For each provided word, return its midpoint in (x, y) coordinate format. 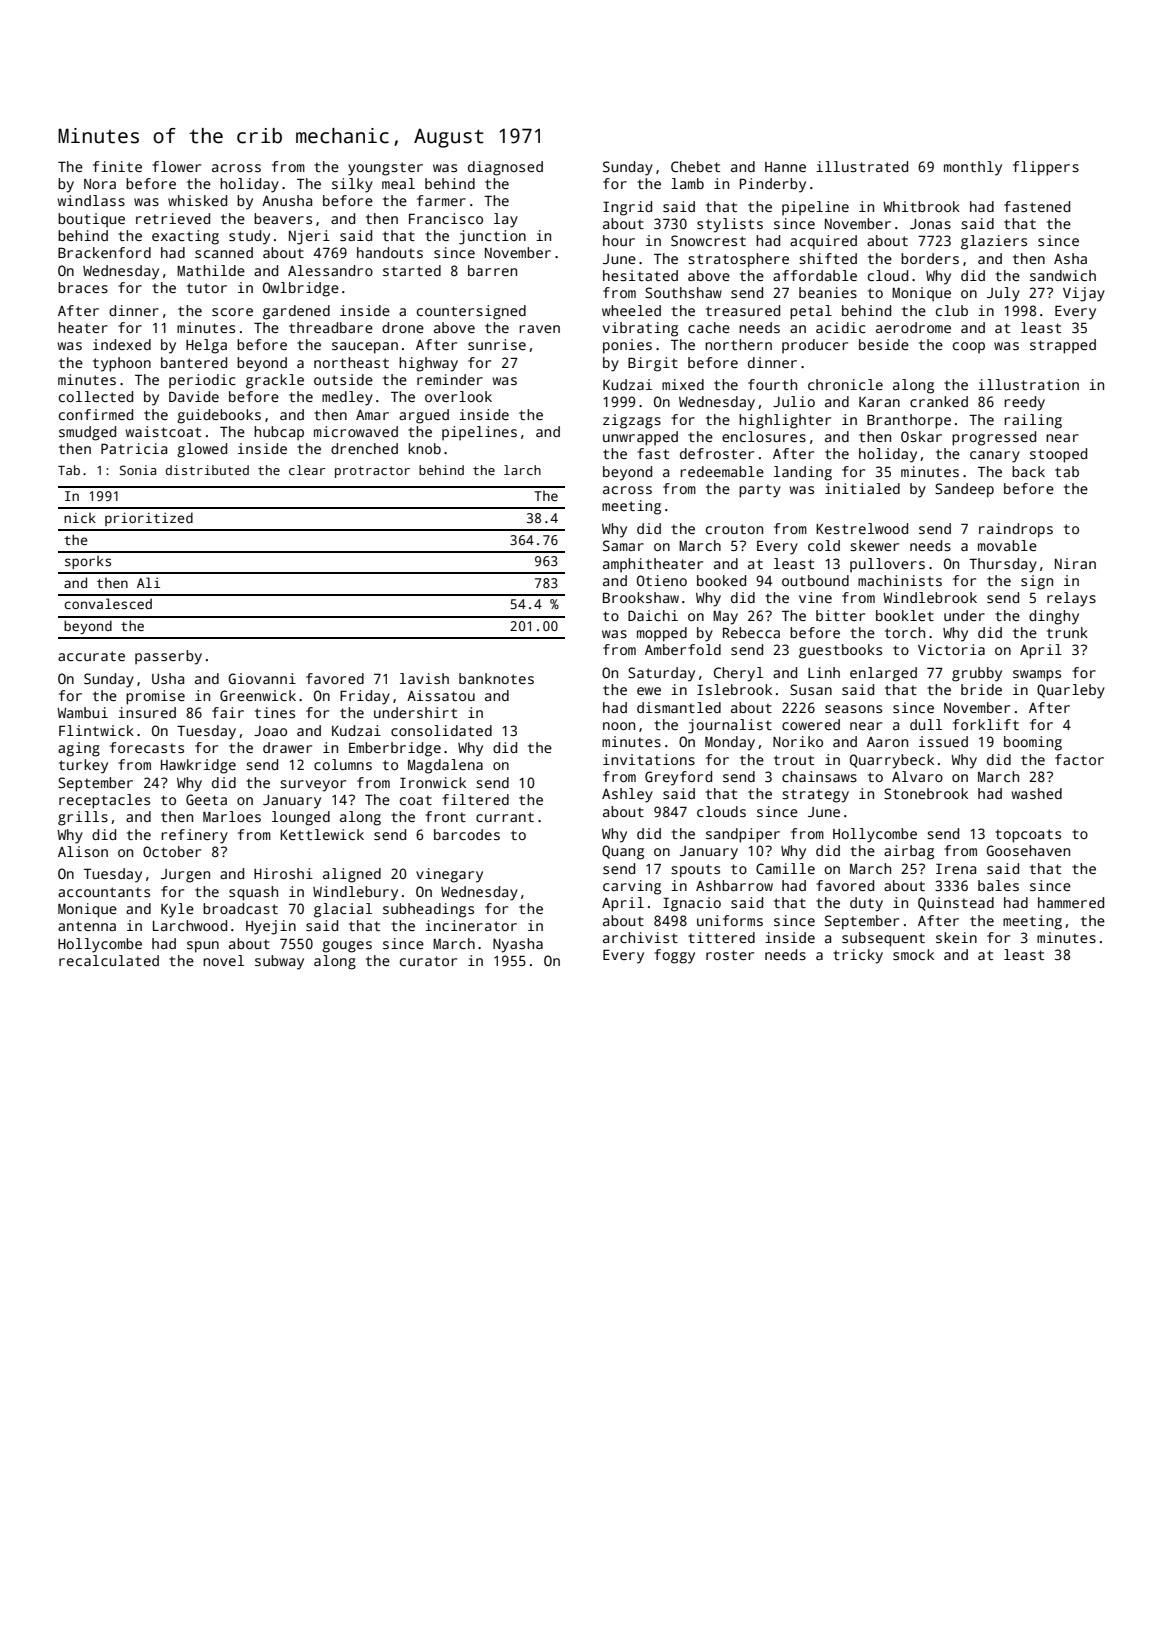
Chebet (695, 166)
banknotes (496, 678)
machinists (900, 580)
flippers (1046, 168)
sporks (88, 562)
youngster (385, 169)
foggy (674, 956)
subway (279, 962)
